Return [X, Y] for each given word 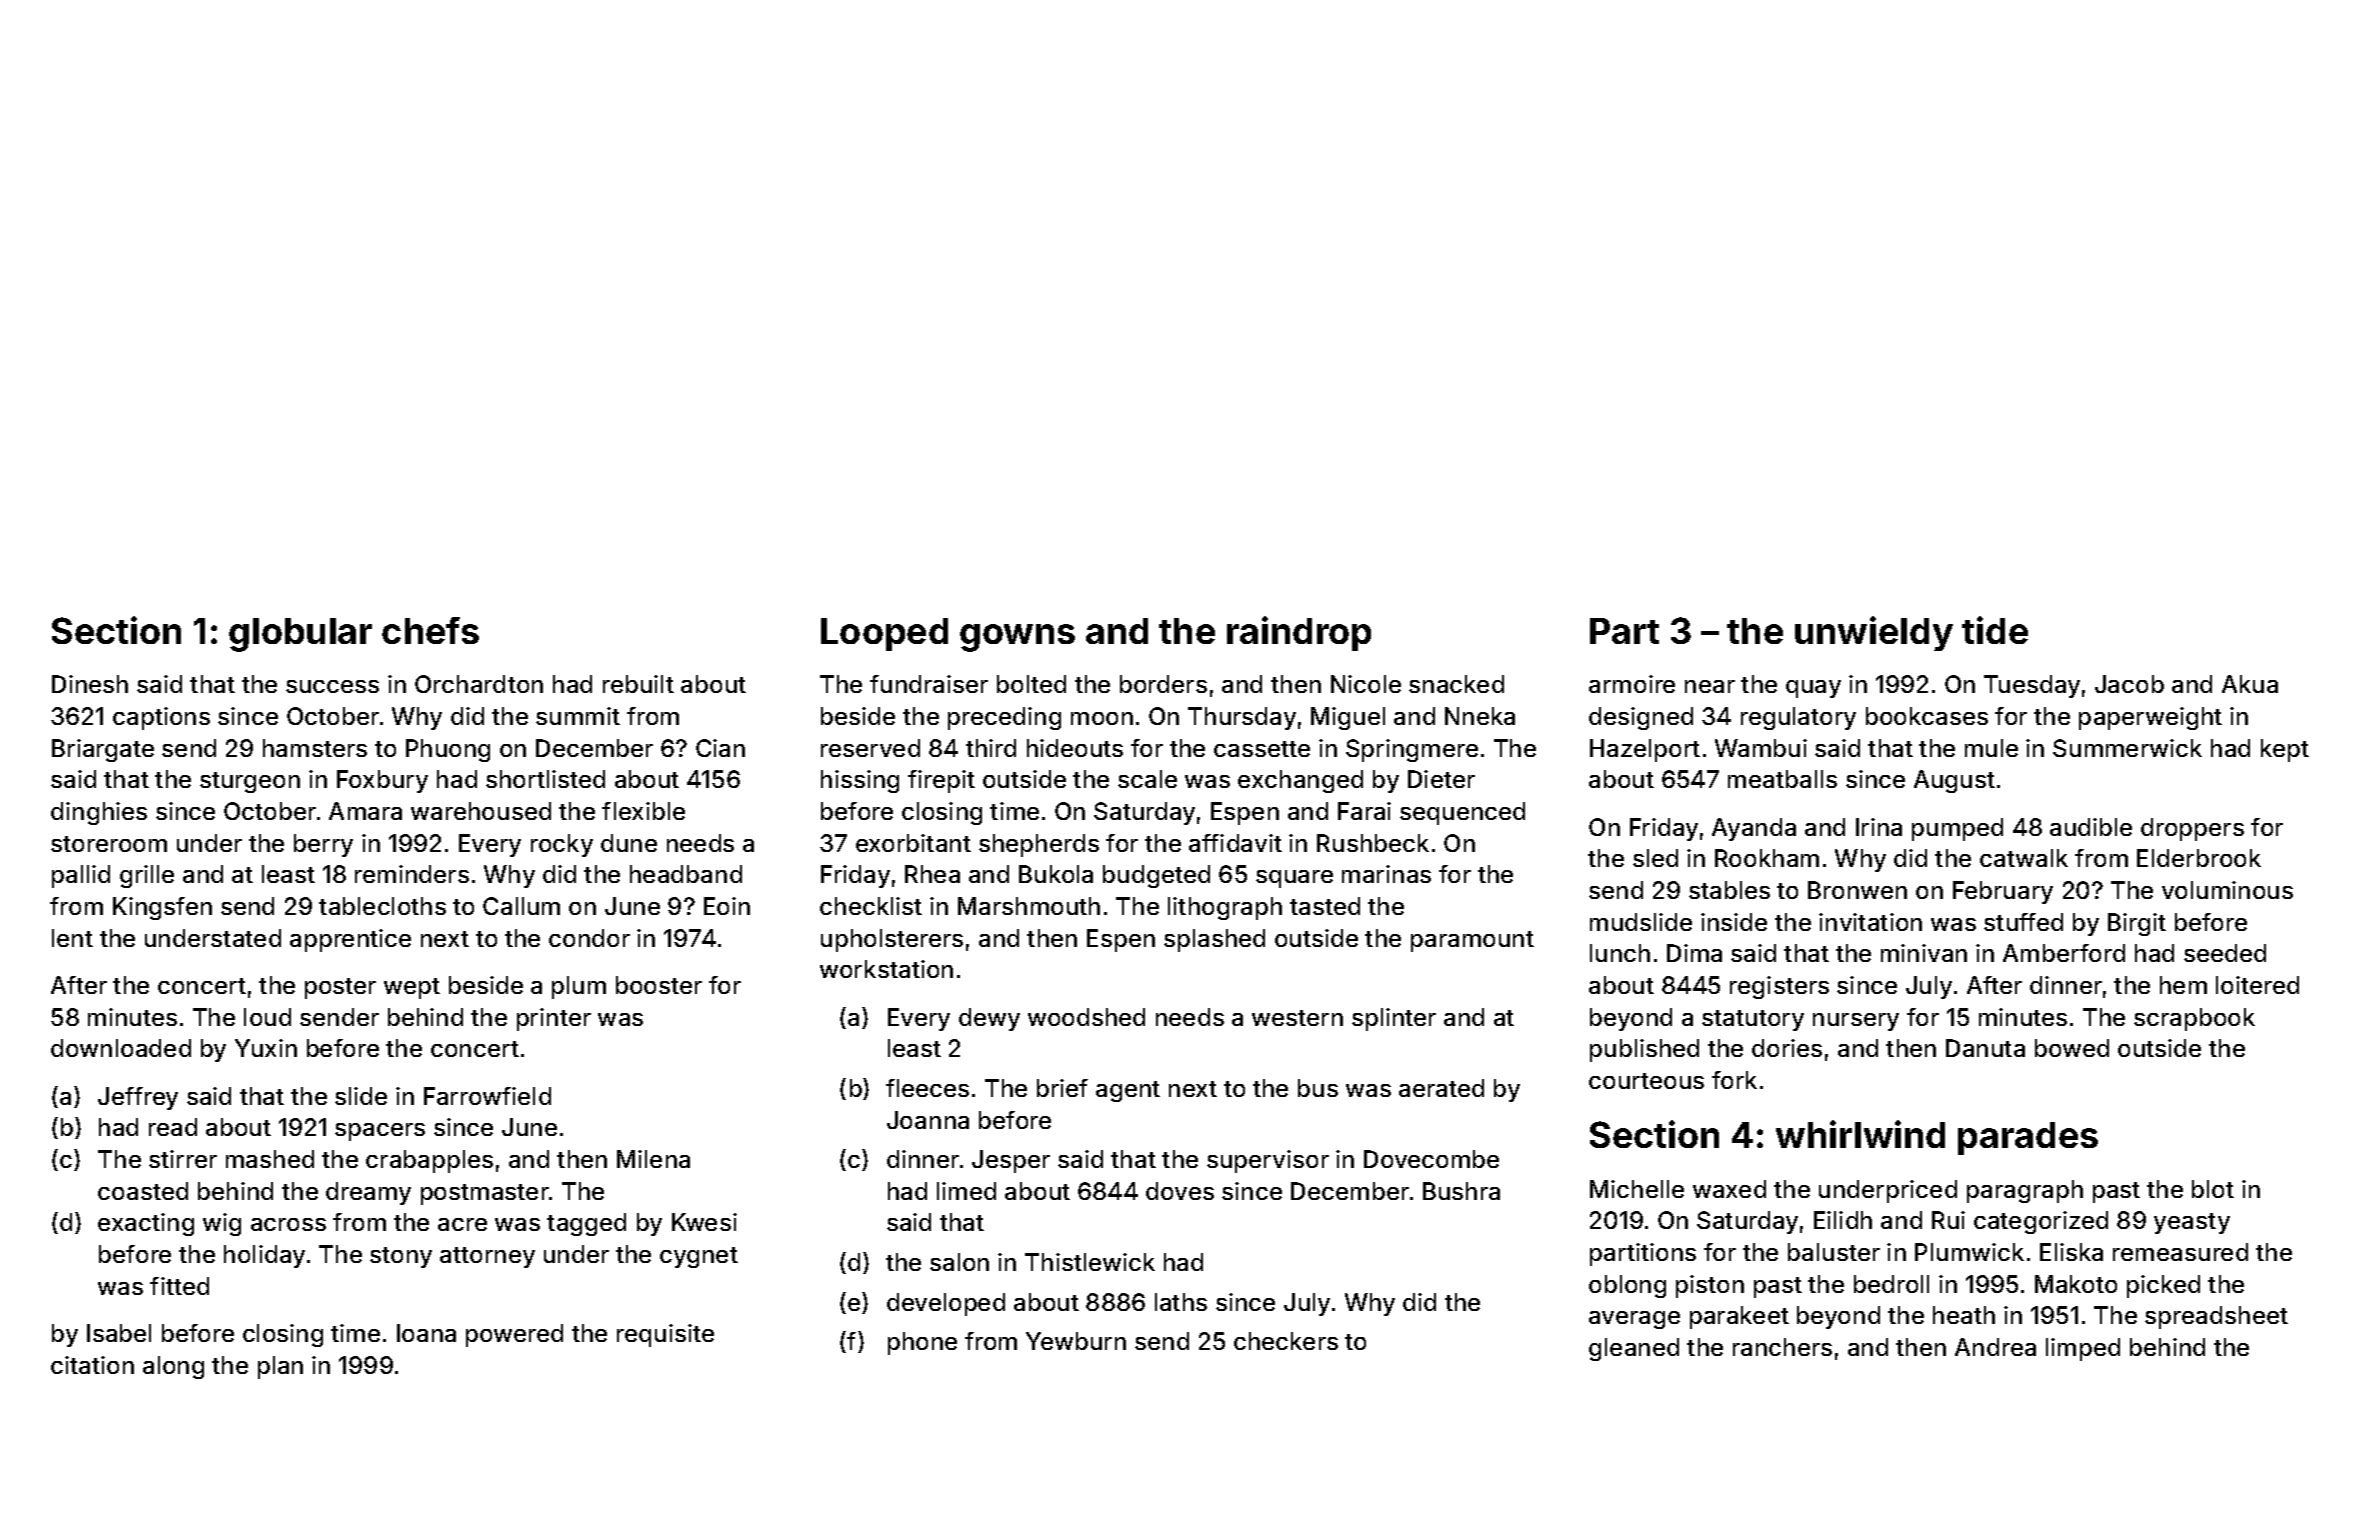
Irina [1879, 827]
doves [1180, 1191]
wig [222, 1224]
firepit [941, 781]
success [332, 686]
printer [554, 1019]
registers [1779, 987]
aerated [1441, 1088]
